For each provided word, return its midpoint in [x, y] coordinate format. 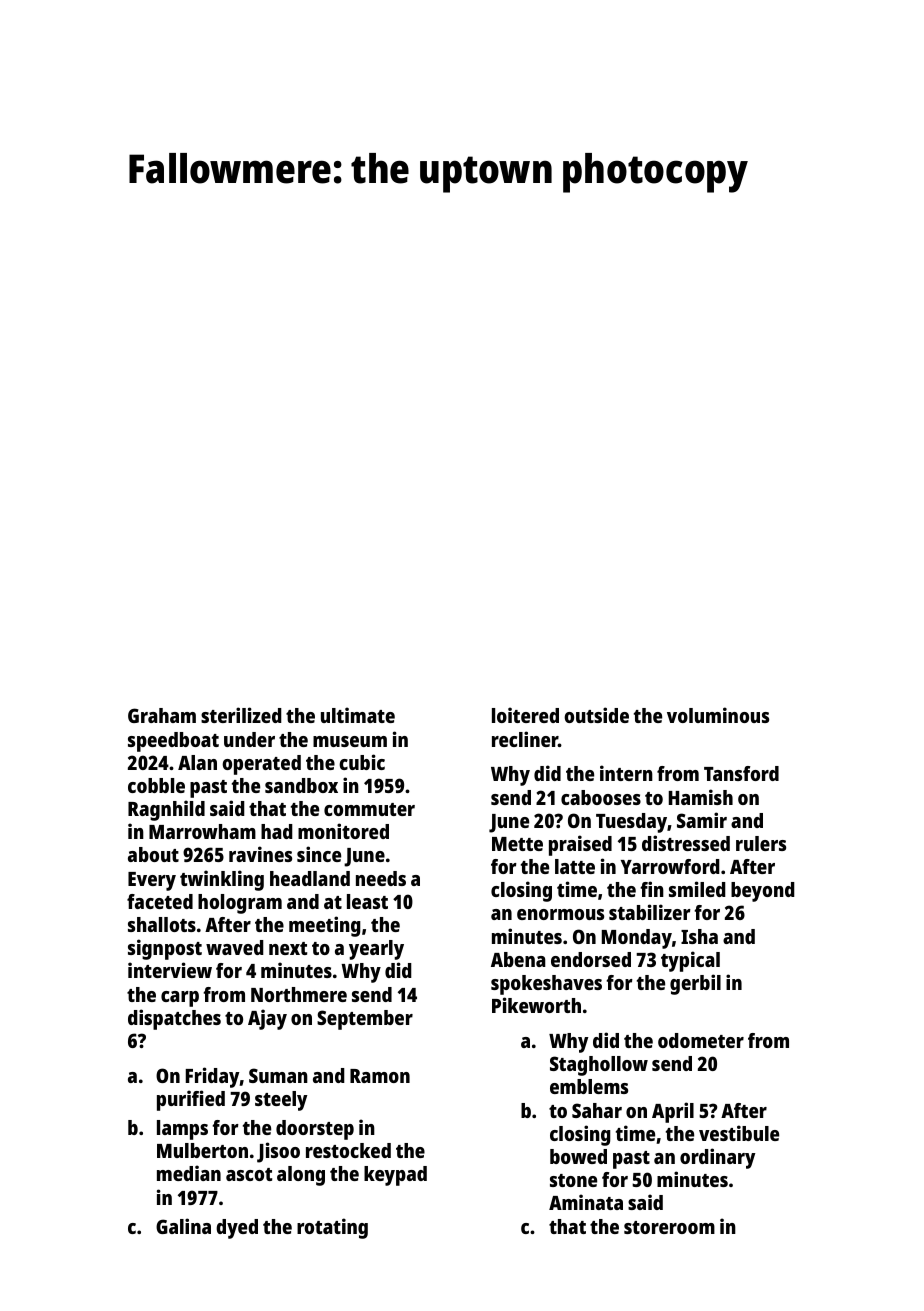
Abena [518, 959]
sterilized [241, 715]
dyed [237, 1229]
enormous [560, 914]
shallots [162, 924]
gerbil [695, 984]
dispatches [174, 1019]
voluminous [718, 715]
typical [690, 961]
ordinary [717, 1158]
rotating [332, 1228]
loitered [525, 715]
